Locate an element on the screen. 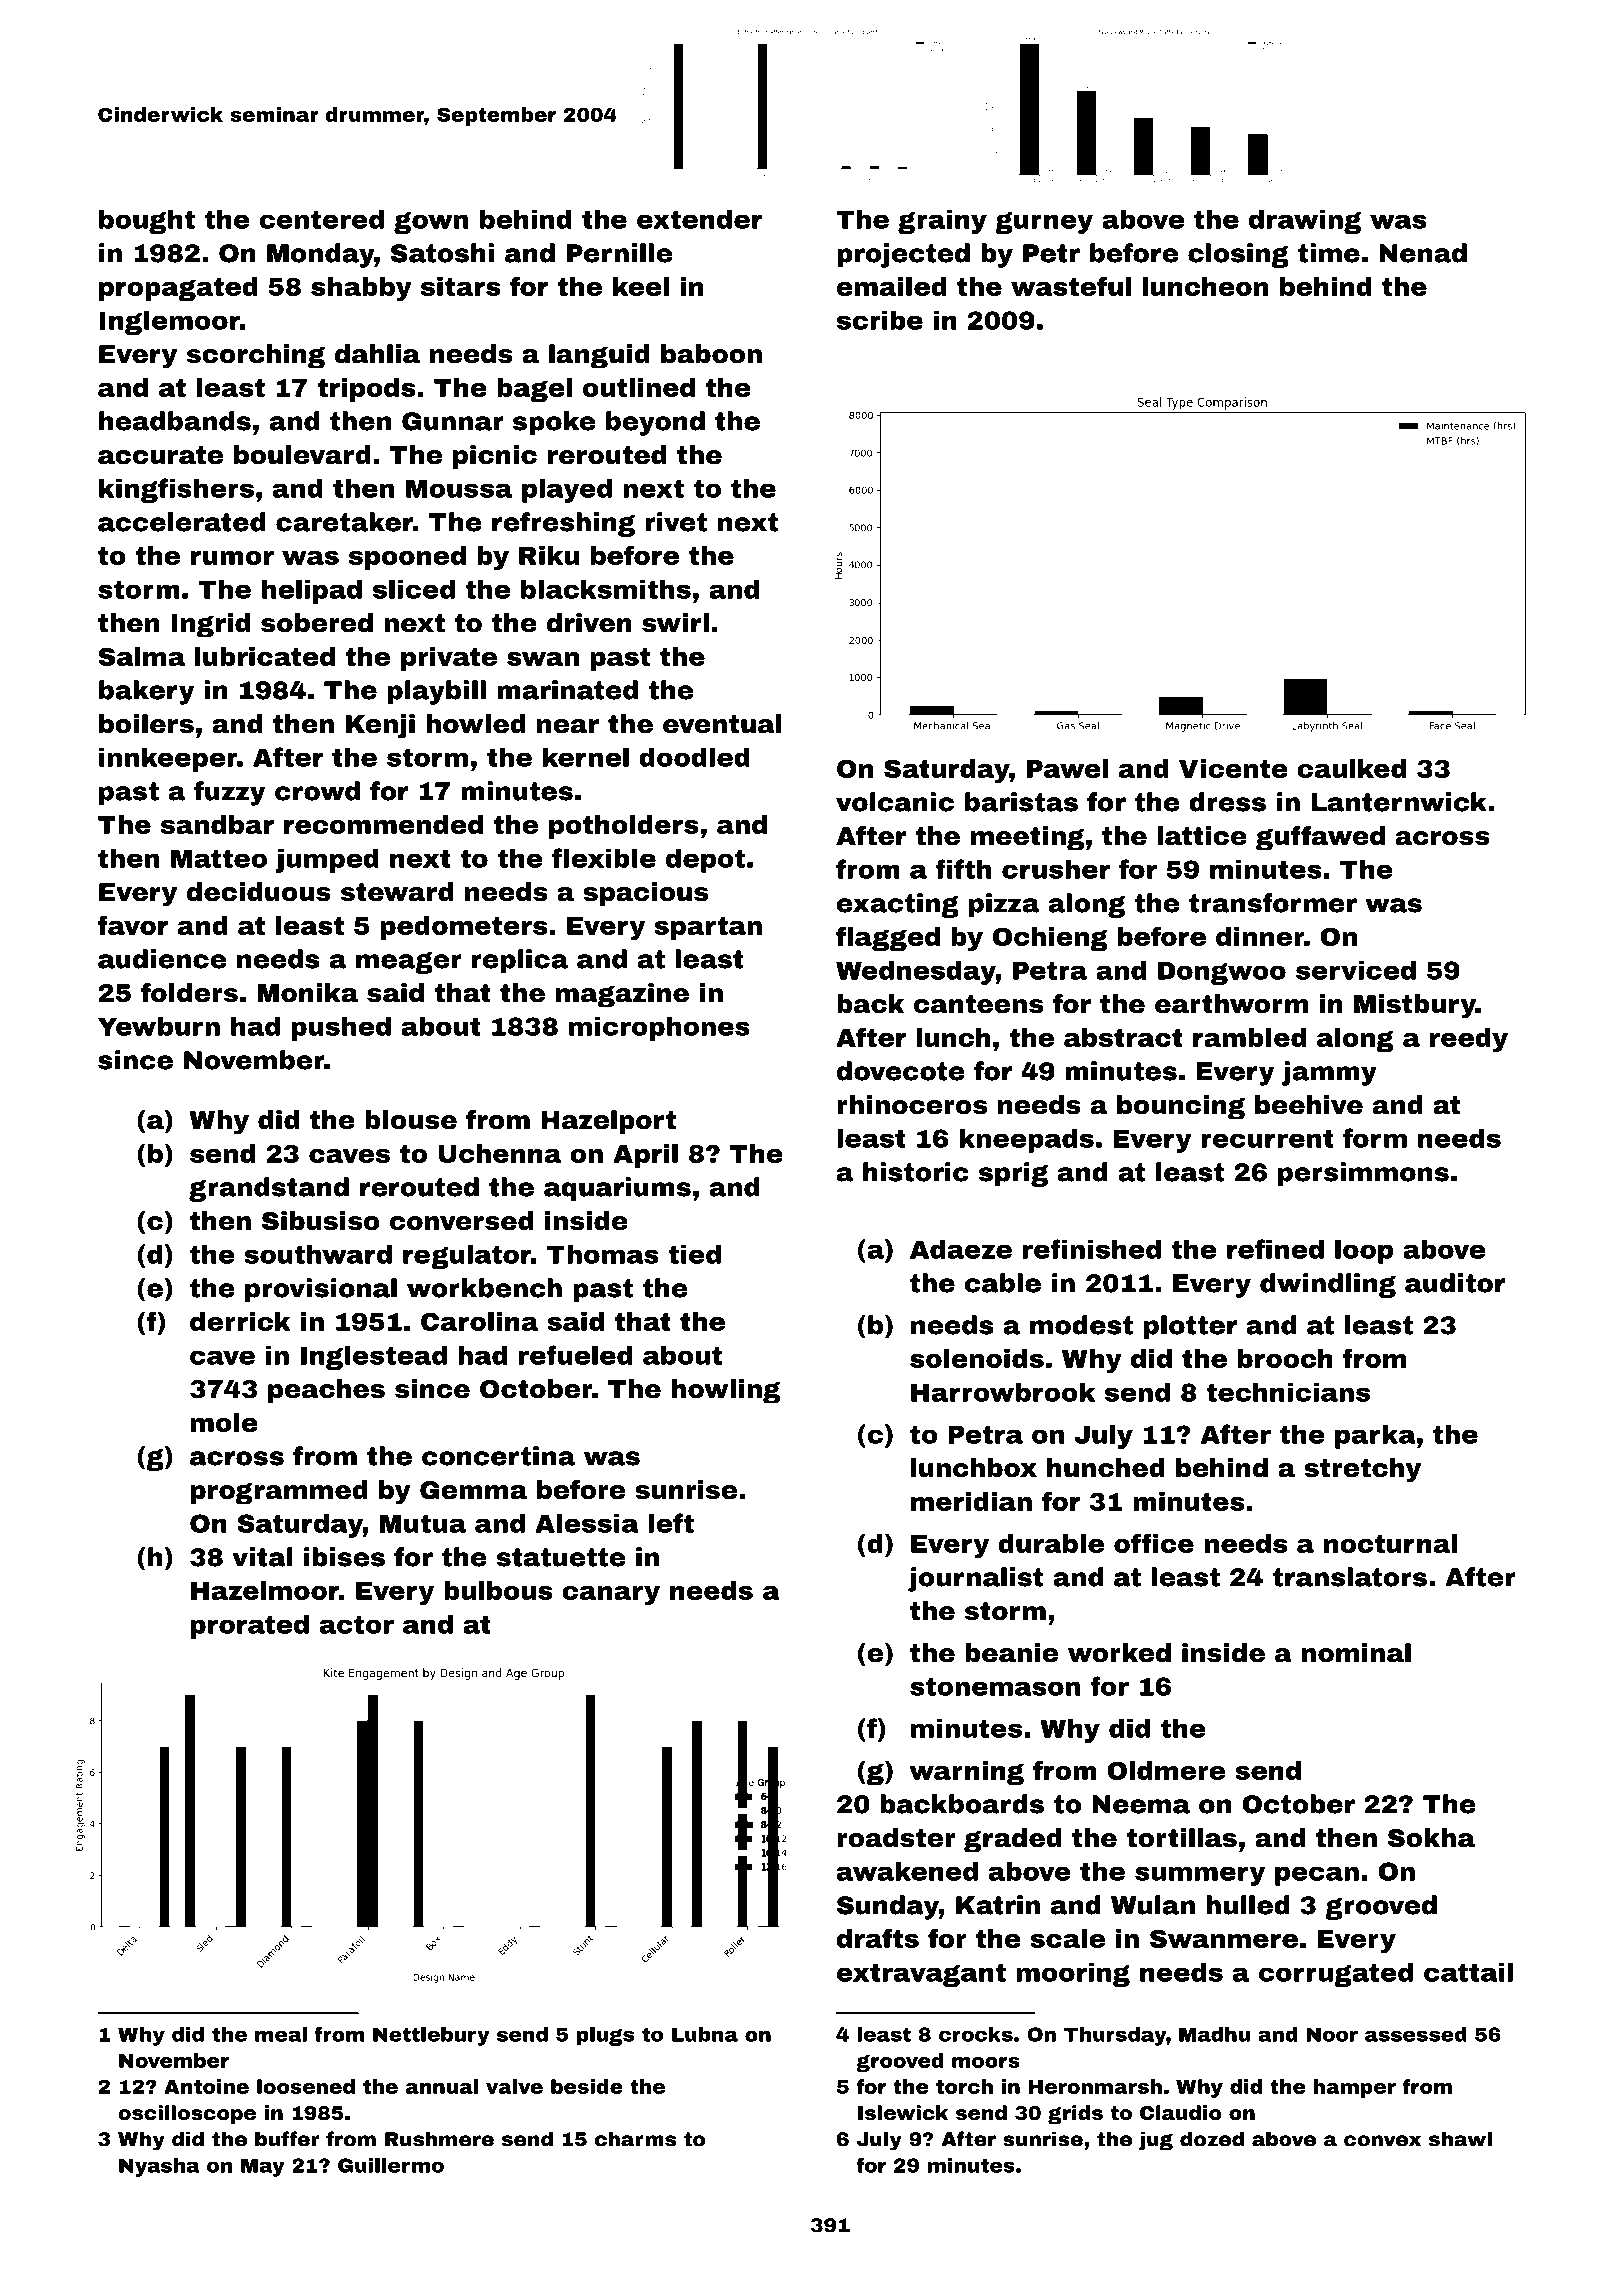 The height and width of the screenshot is (2292, 1620). Yewburn is located at coordinates (159, 1026).
